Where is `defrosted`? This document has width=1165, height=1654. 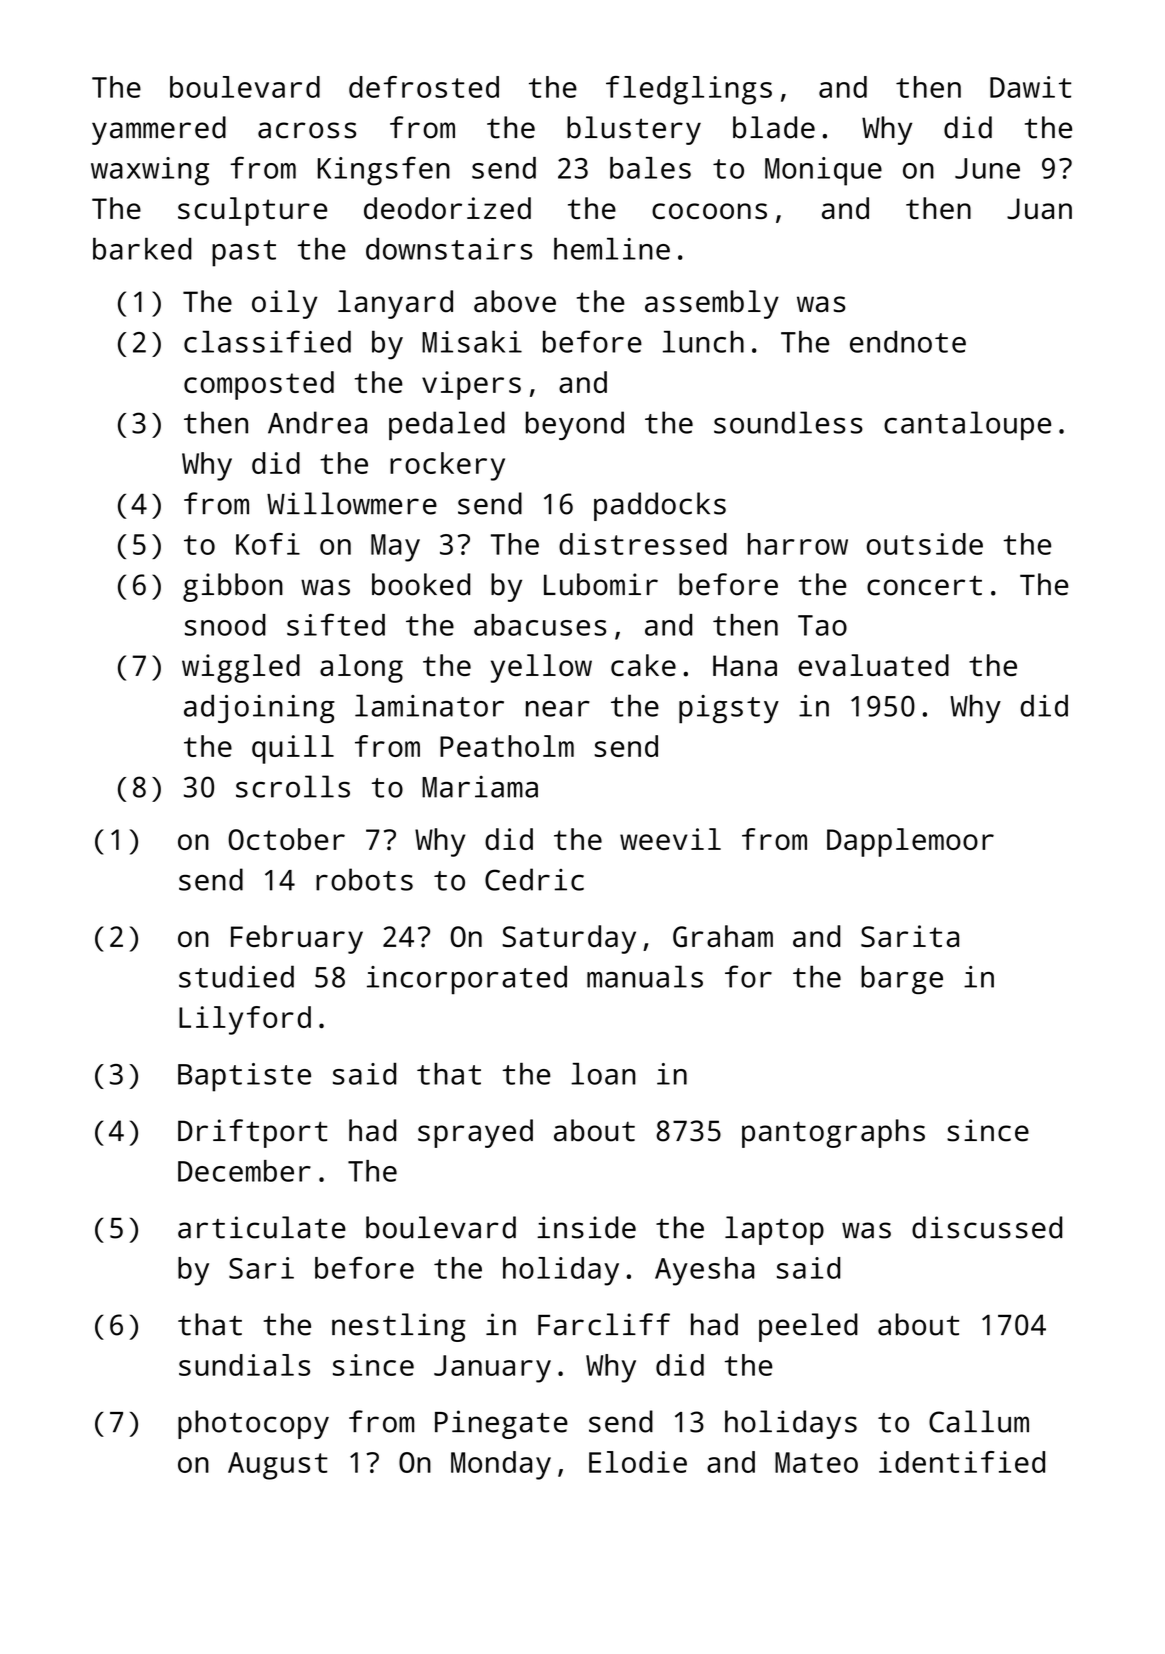
defrosted is located at coordinates (424, 87).
